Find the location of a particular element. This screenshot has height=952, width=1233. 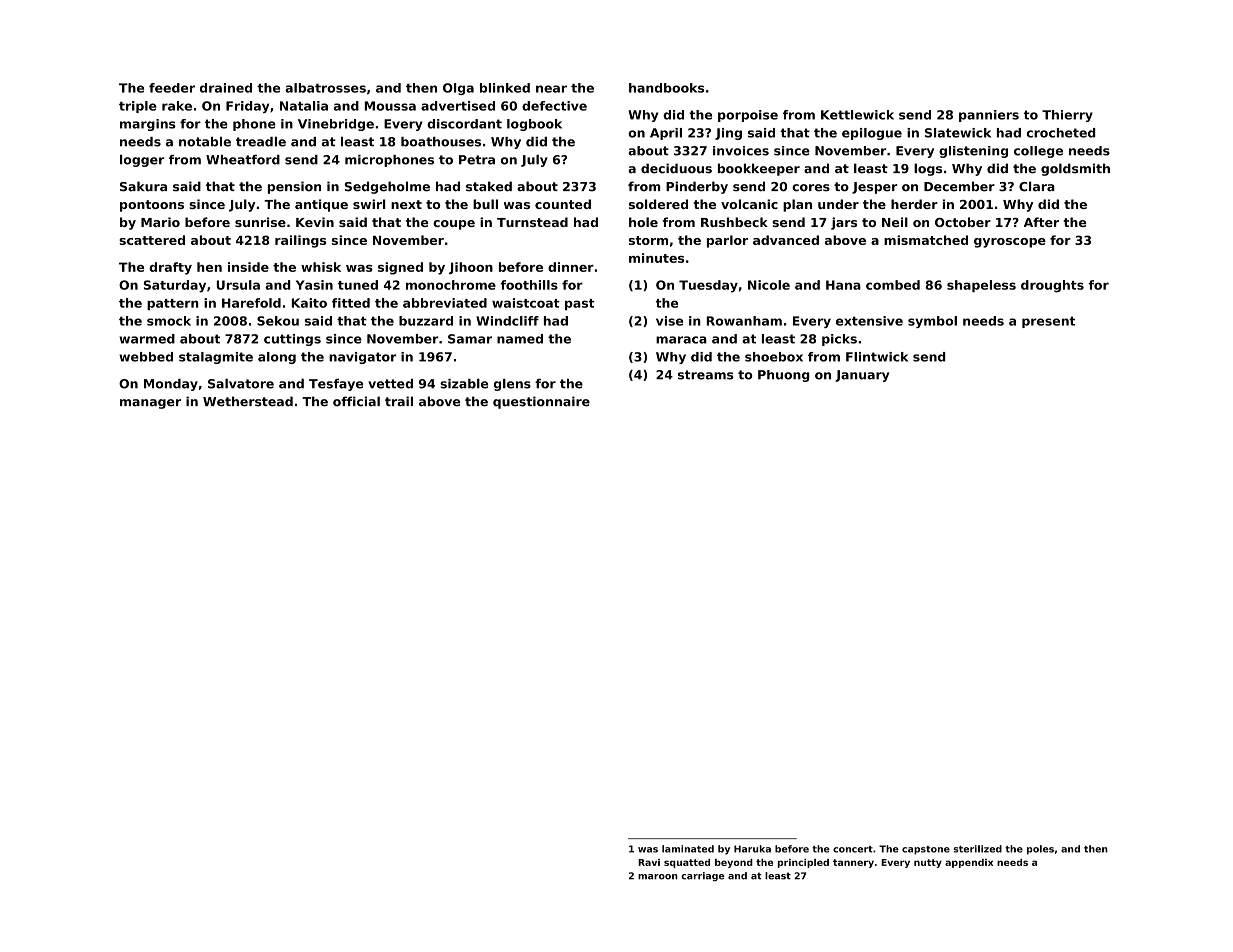

Ravi is located at coordinates (649, 862).
